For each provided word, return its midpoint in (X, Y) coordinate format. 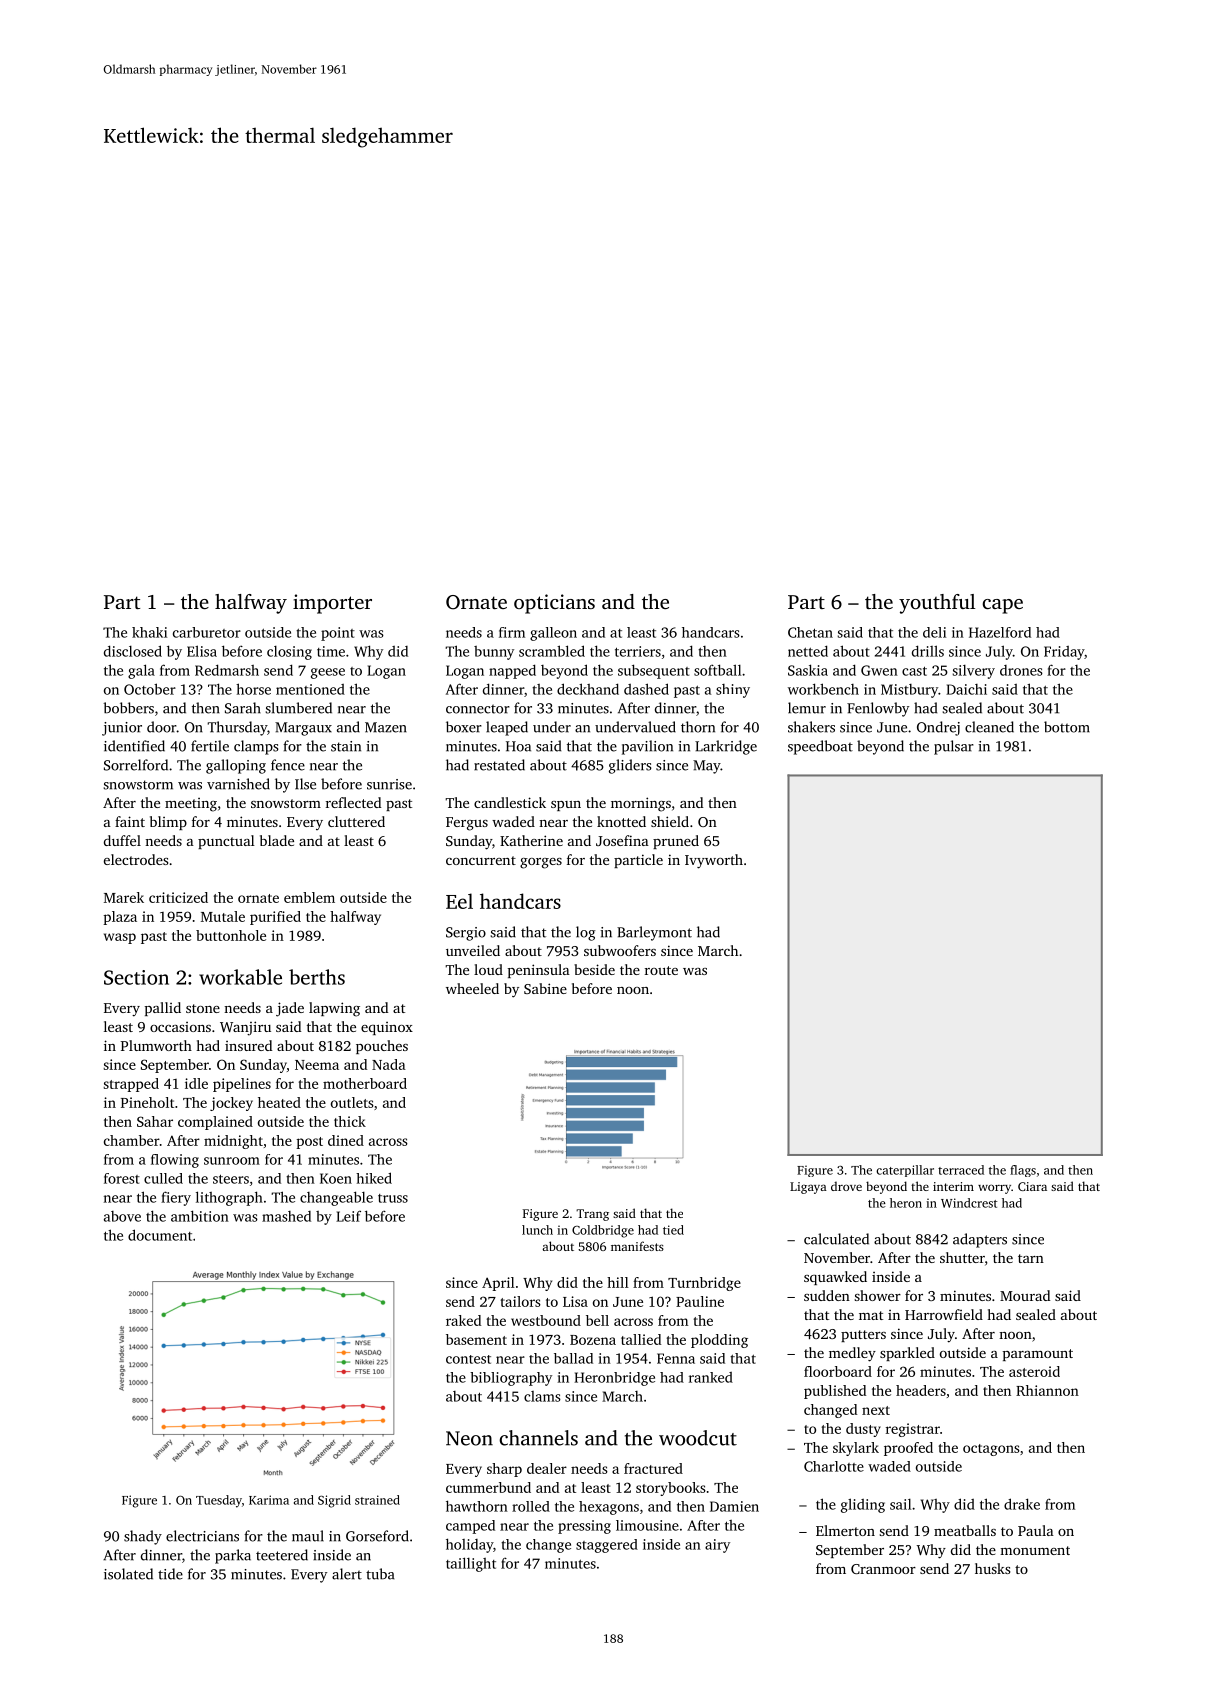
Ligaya (808, 1188)
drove (846, 1186)
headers (921, 1390)
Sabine (545, 988)
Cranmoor (883, 1569)
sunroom (232, 1161)
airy (717, 1546)
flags (1023, 1171)
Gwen (879, 670)
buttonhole (231, 935)
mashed (286, 1216)
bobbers (128, 708)
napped (512, 671)
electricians (202, 1536)
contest (468, 1359)
